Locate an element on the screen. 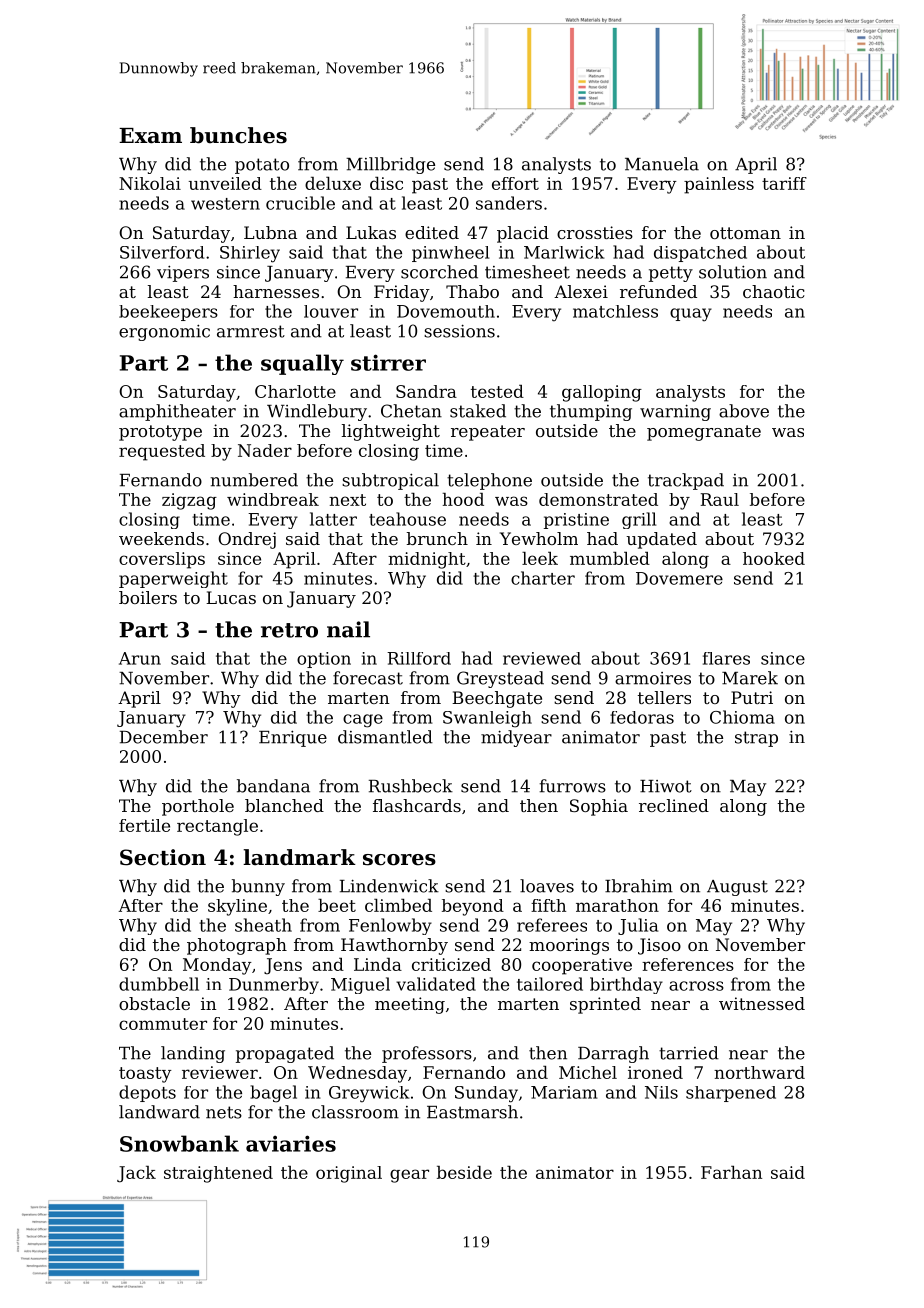 This screenshot has height=1308, width=924. Charlotte is located at coordinates (295, 391).
